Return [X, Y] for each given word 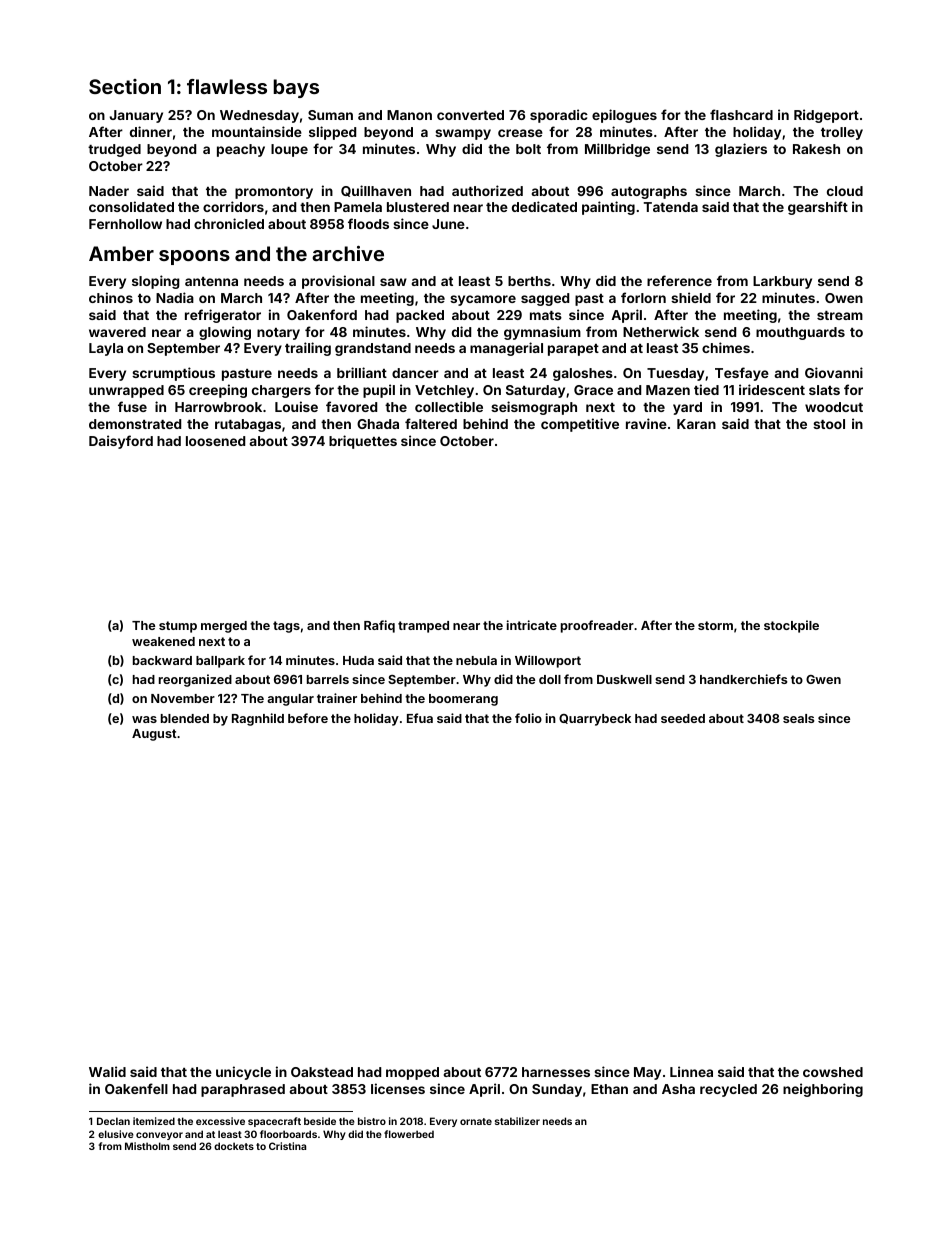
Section [125, 86]
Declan [113, 1121]
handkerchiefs [743, 679]
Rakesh [816, 149]
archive [348, 253]
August [154, 735]
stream [840, 315]
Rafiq [379, 626]
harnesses [556, 1072]
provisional [338, 282]
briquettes [363, 442]
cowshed [833, 1072]
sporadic [559, 116]
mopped [412, 1073]
